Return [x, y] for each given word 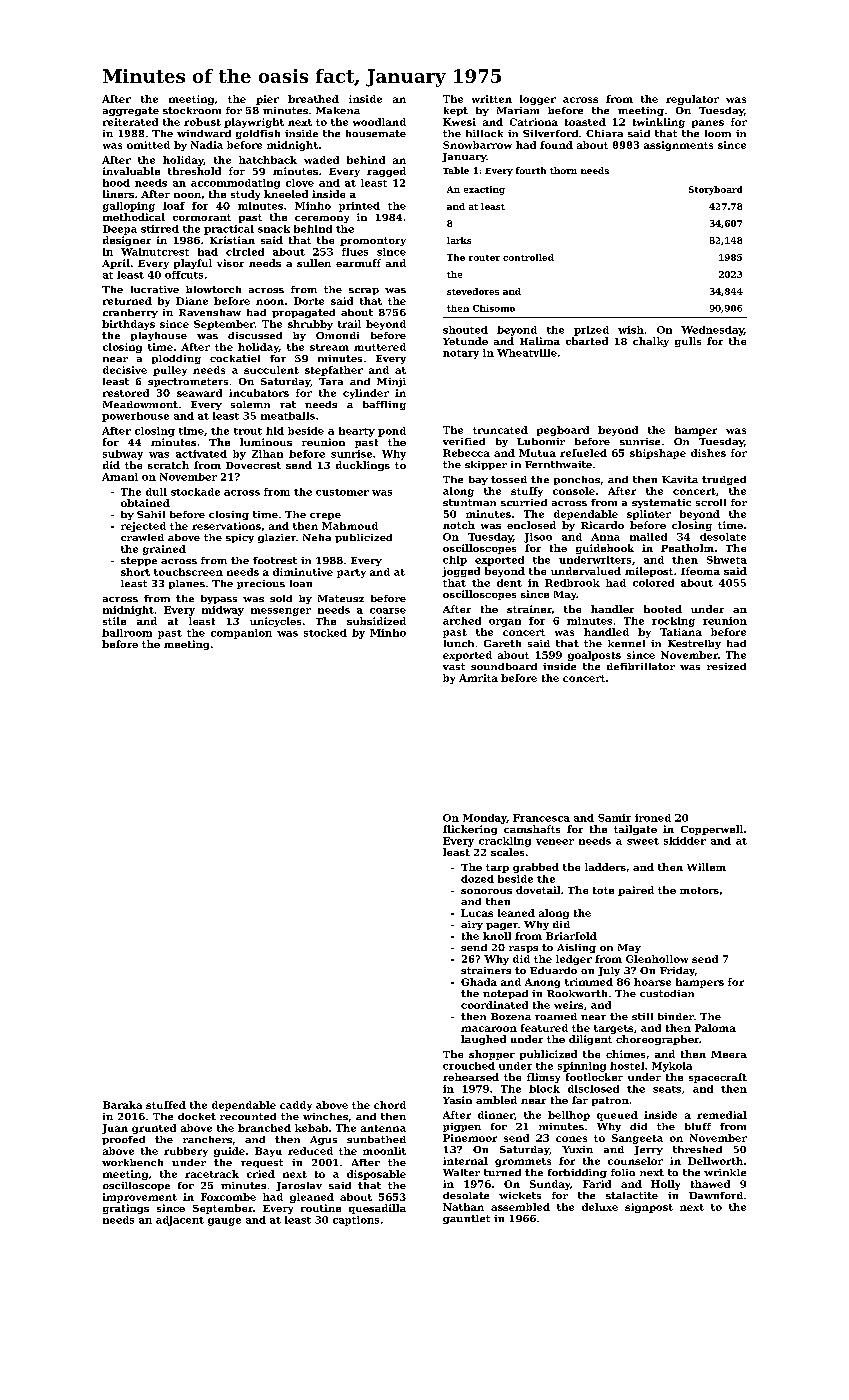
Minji [391, 382]
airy [472, 925]
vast [454, 666]
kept [456, 111]
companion [241, 634]
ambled [496, 1100]
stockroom [192, 110]
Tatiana [681, 632]
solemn [250, 404]
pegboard [563, 431]
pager [502, 926]
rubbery [186, 1152]
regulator [692, 100]
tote [603, 890]
